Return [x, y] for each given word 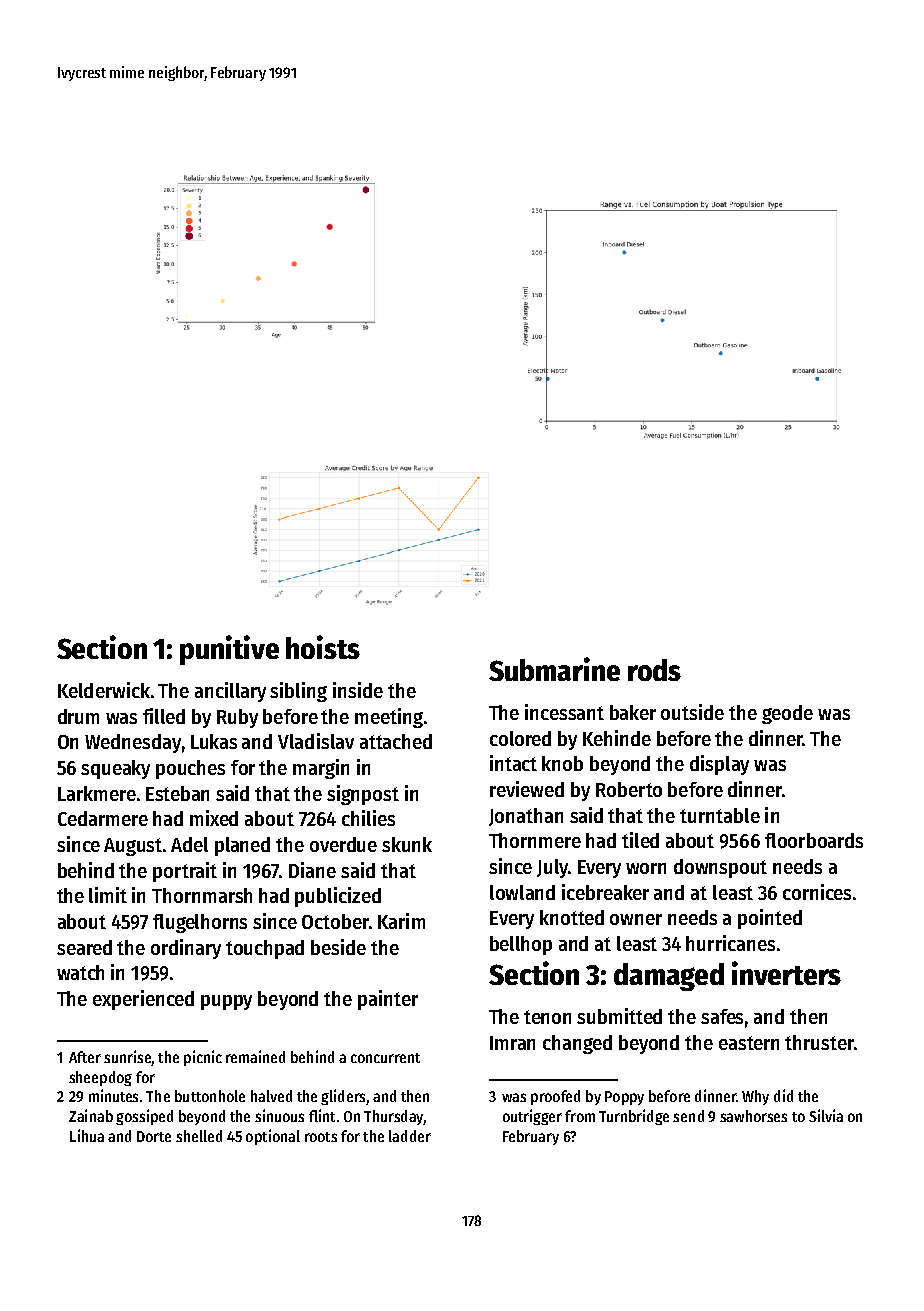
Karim [401, 921]
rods [654, 670]
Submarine [554, 669]
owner [636, 919]
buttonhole [210, 1096]
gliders [343, 1097]
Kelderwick [104, 690]
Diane [312, 870]
